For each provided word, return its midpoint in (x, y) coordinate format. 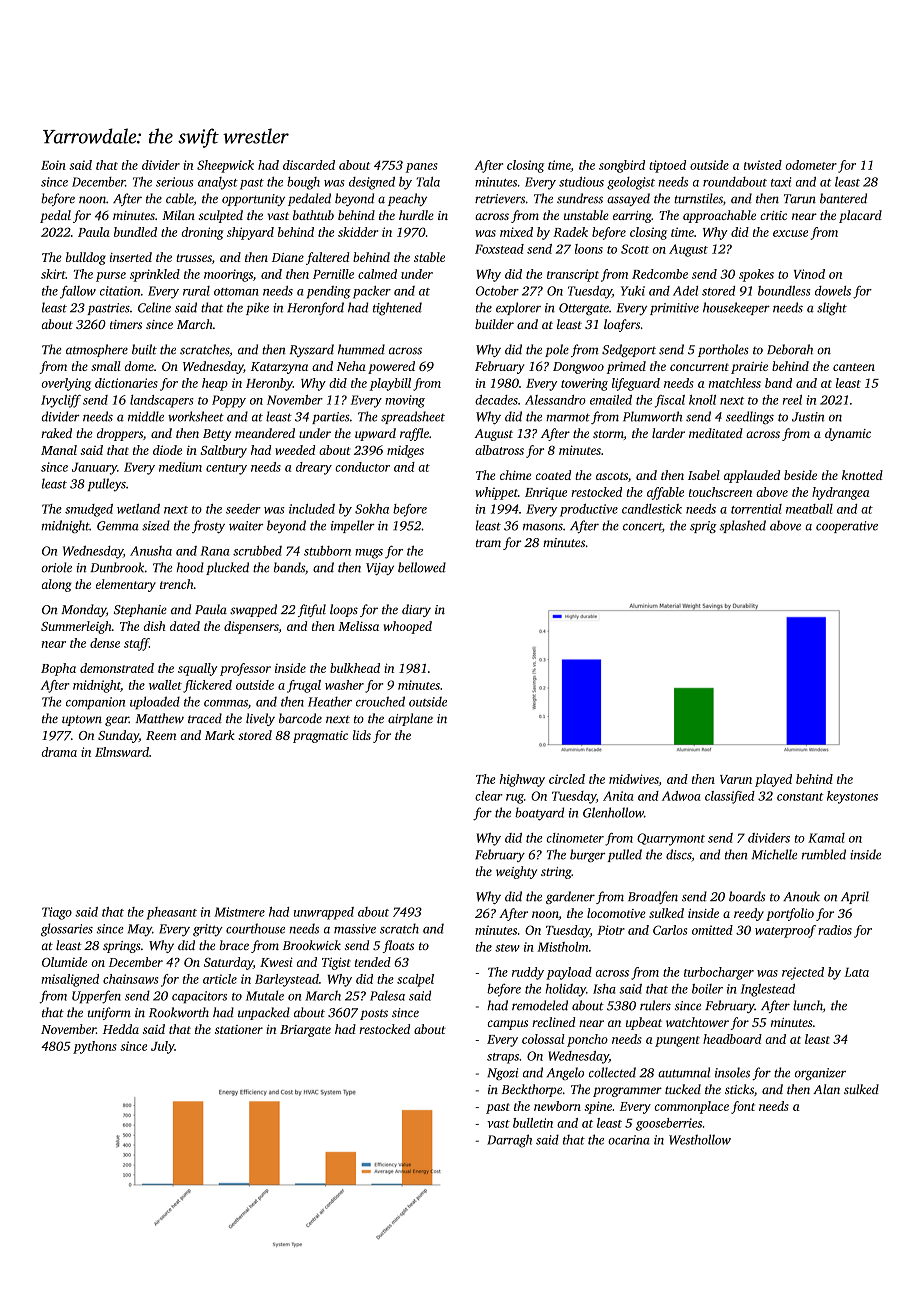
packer (372, 292)
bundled (135, 232)
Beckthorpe (531, 1090)
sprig (703, 527)
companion (95, 703)
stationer (239, 1029)
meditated (716, 433)
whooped (408, 627)
